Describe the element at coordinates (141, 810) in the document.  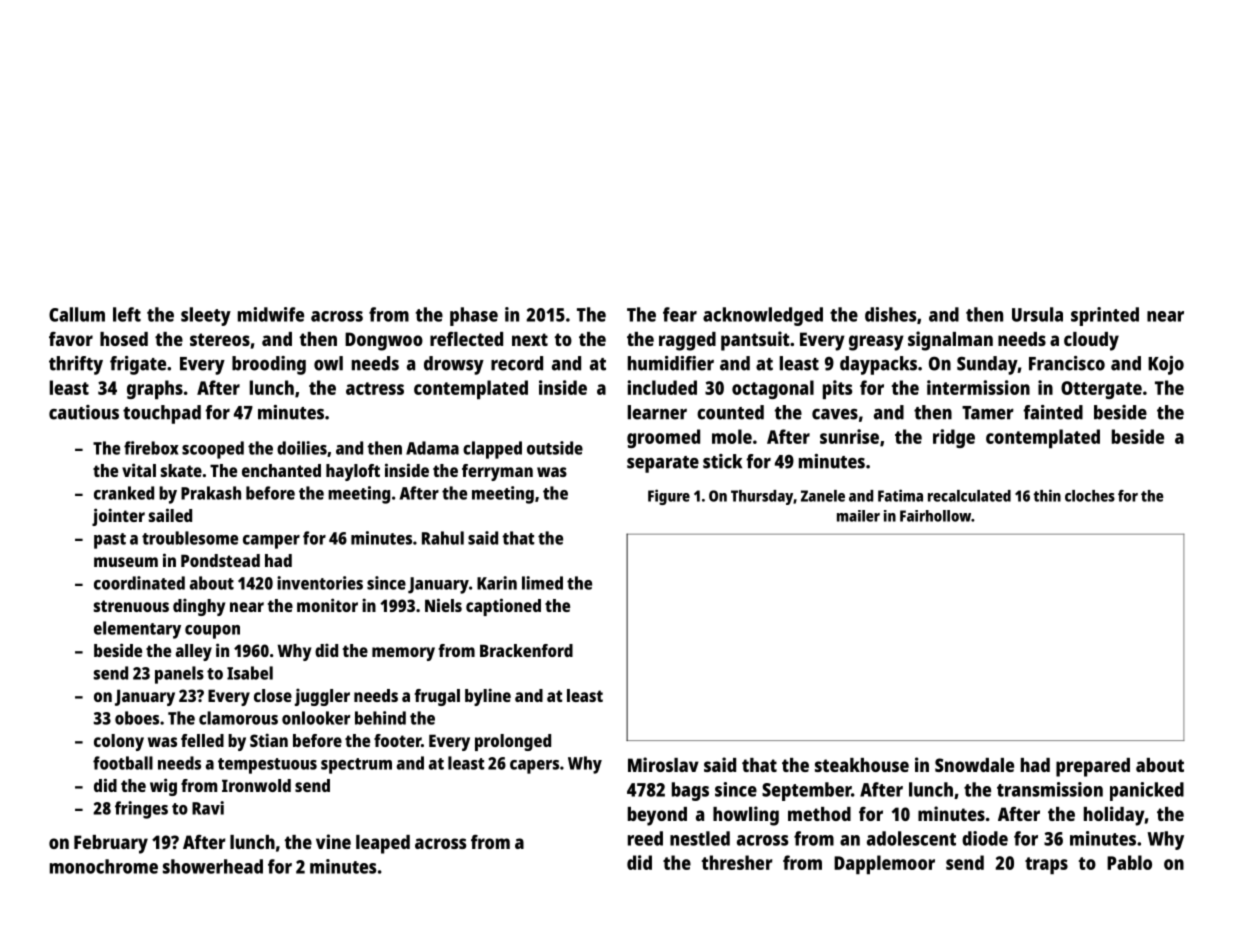
I see `fringes` at that location.
